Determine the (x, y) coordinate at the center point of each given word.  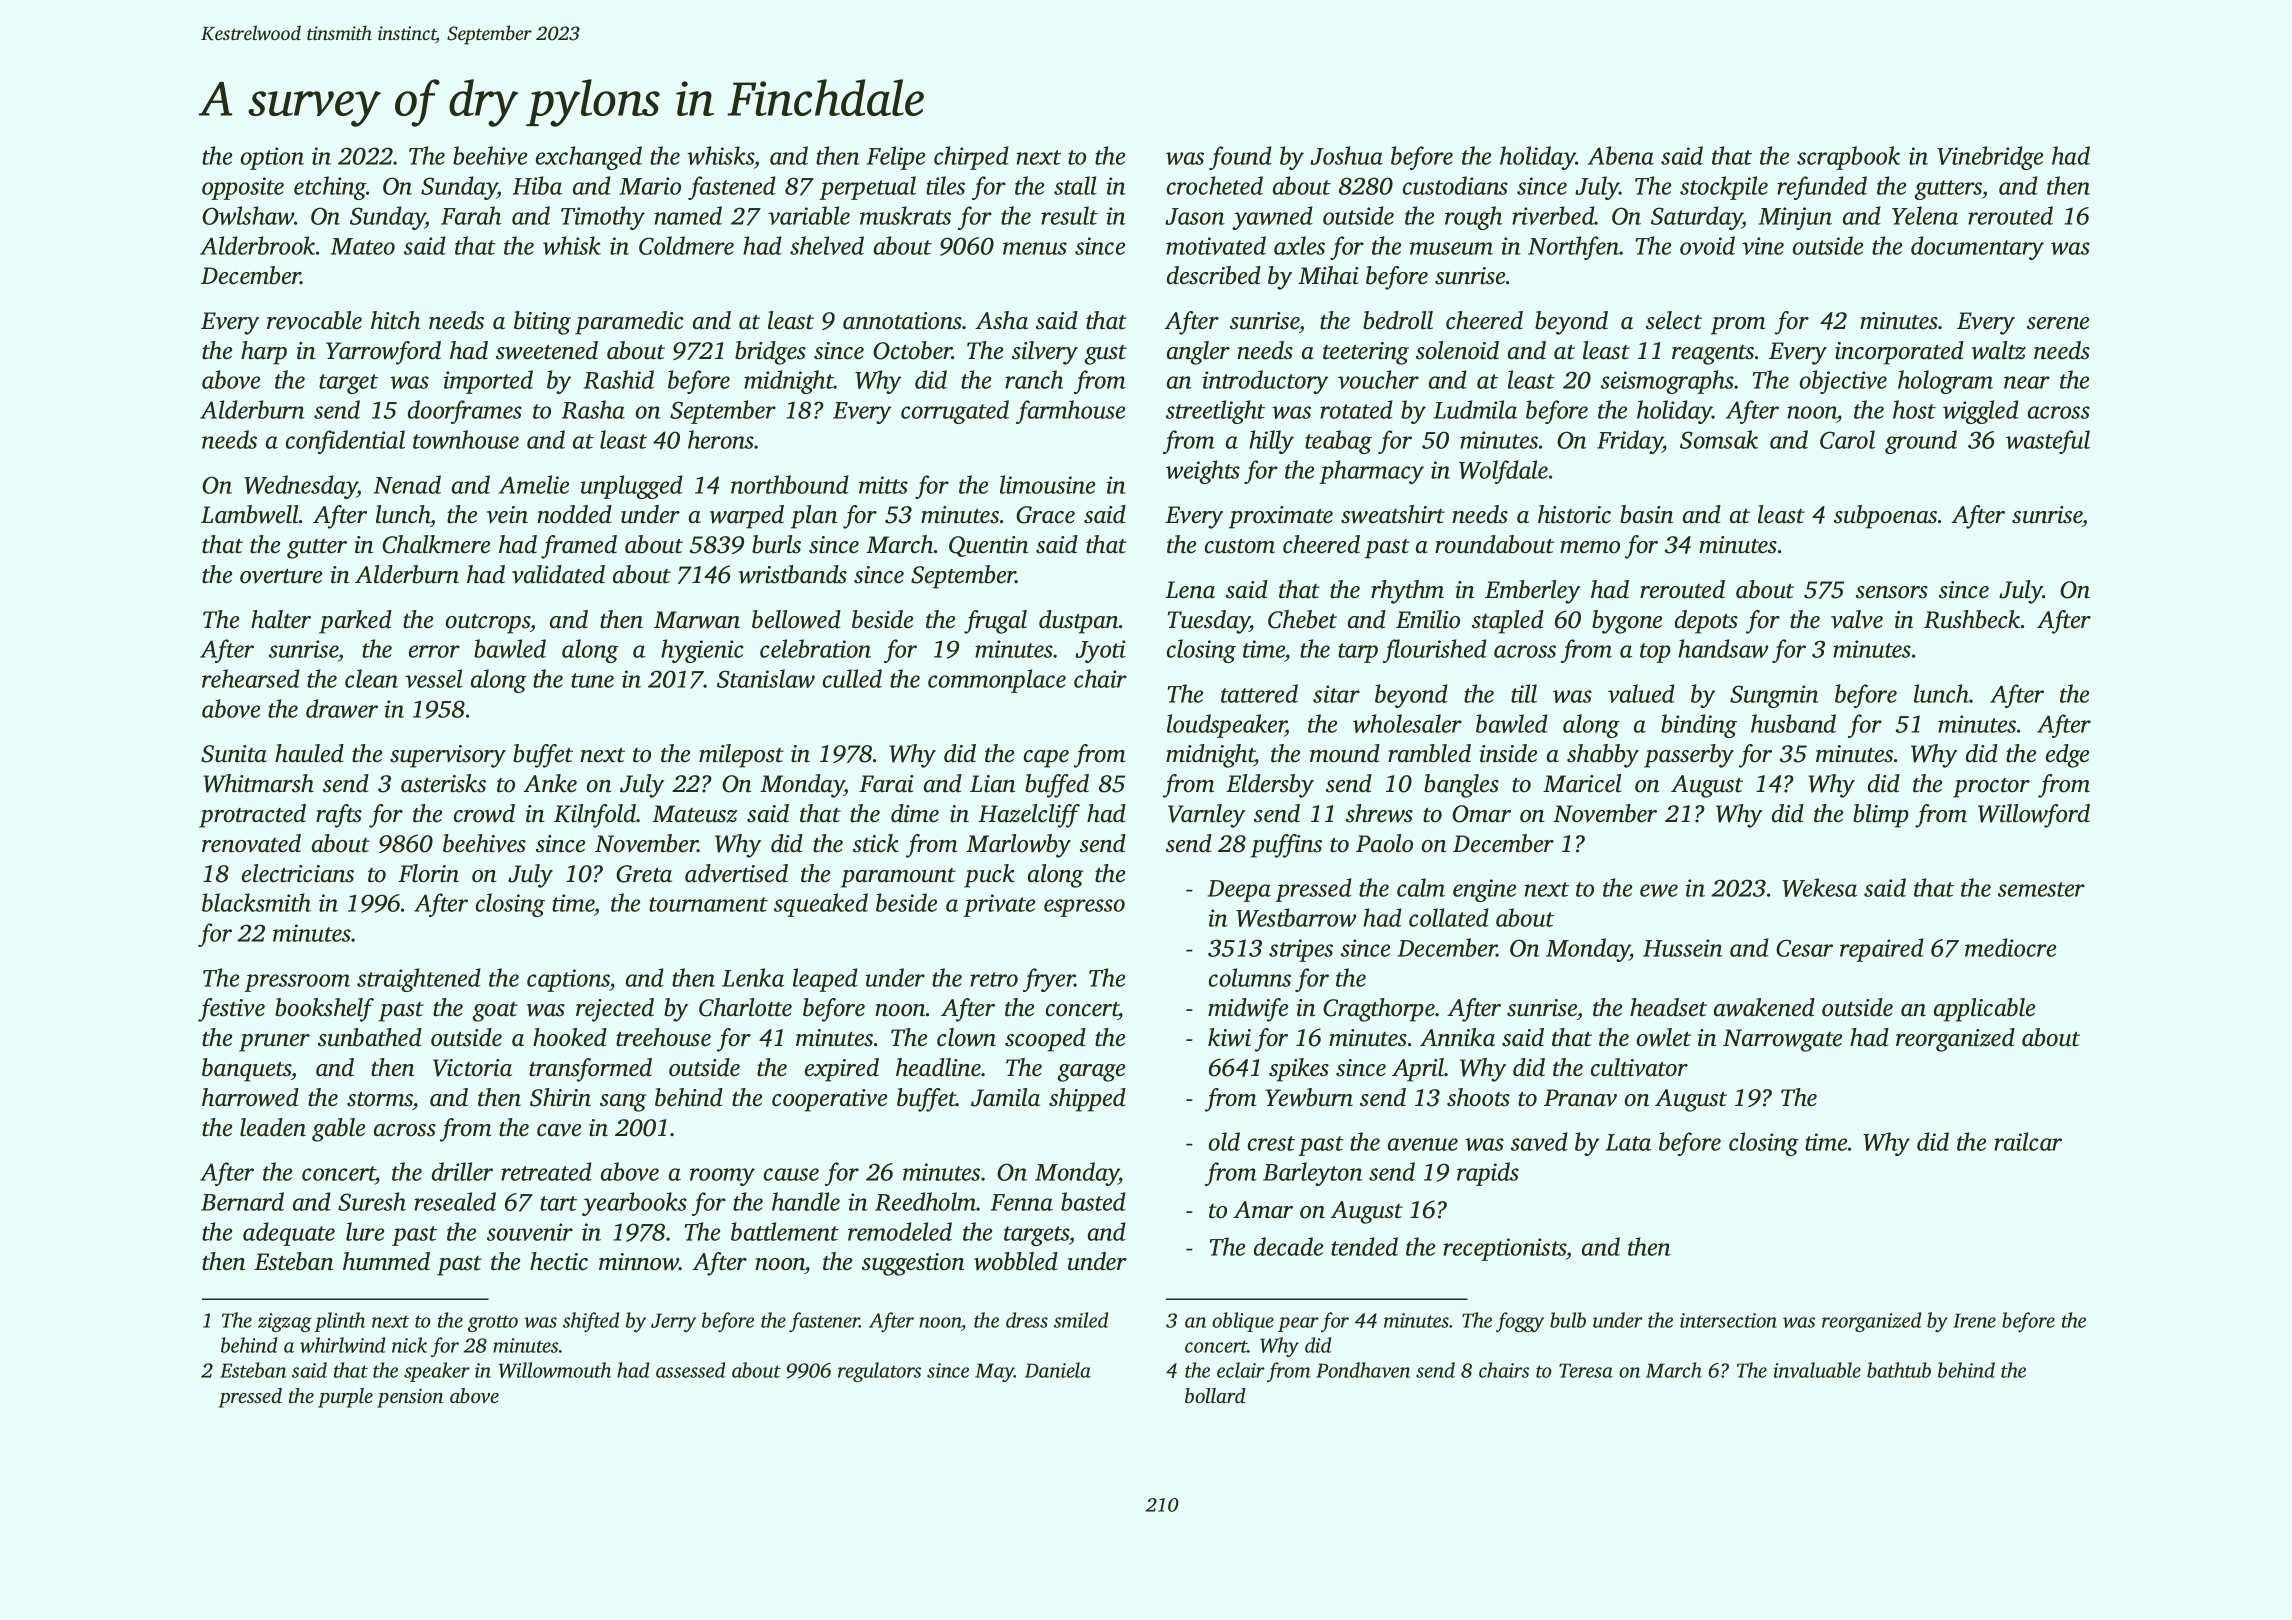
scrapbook (1848, 158)
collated (1449, 917)
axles (1299, 245)
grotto (493, 1323)
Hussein (1683, 948)
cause (791, 1174)
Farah (471, 215)
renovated (251, 843)
